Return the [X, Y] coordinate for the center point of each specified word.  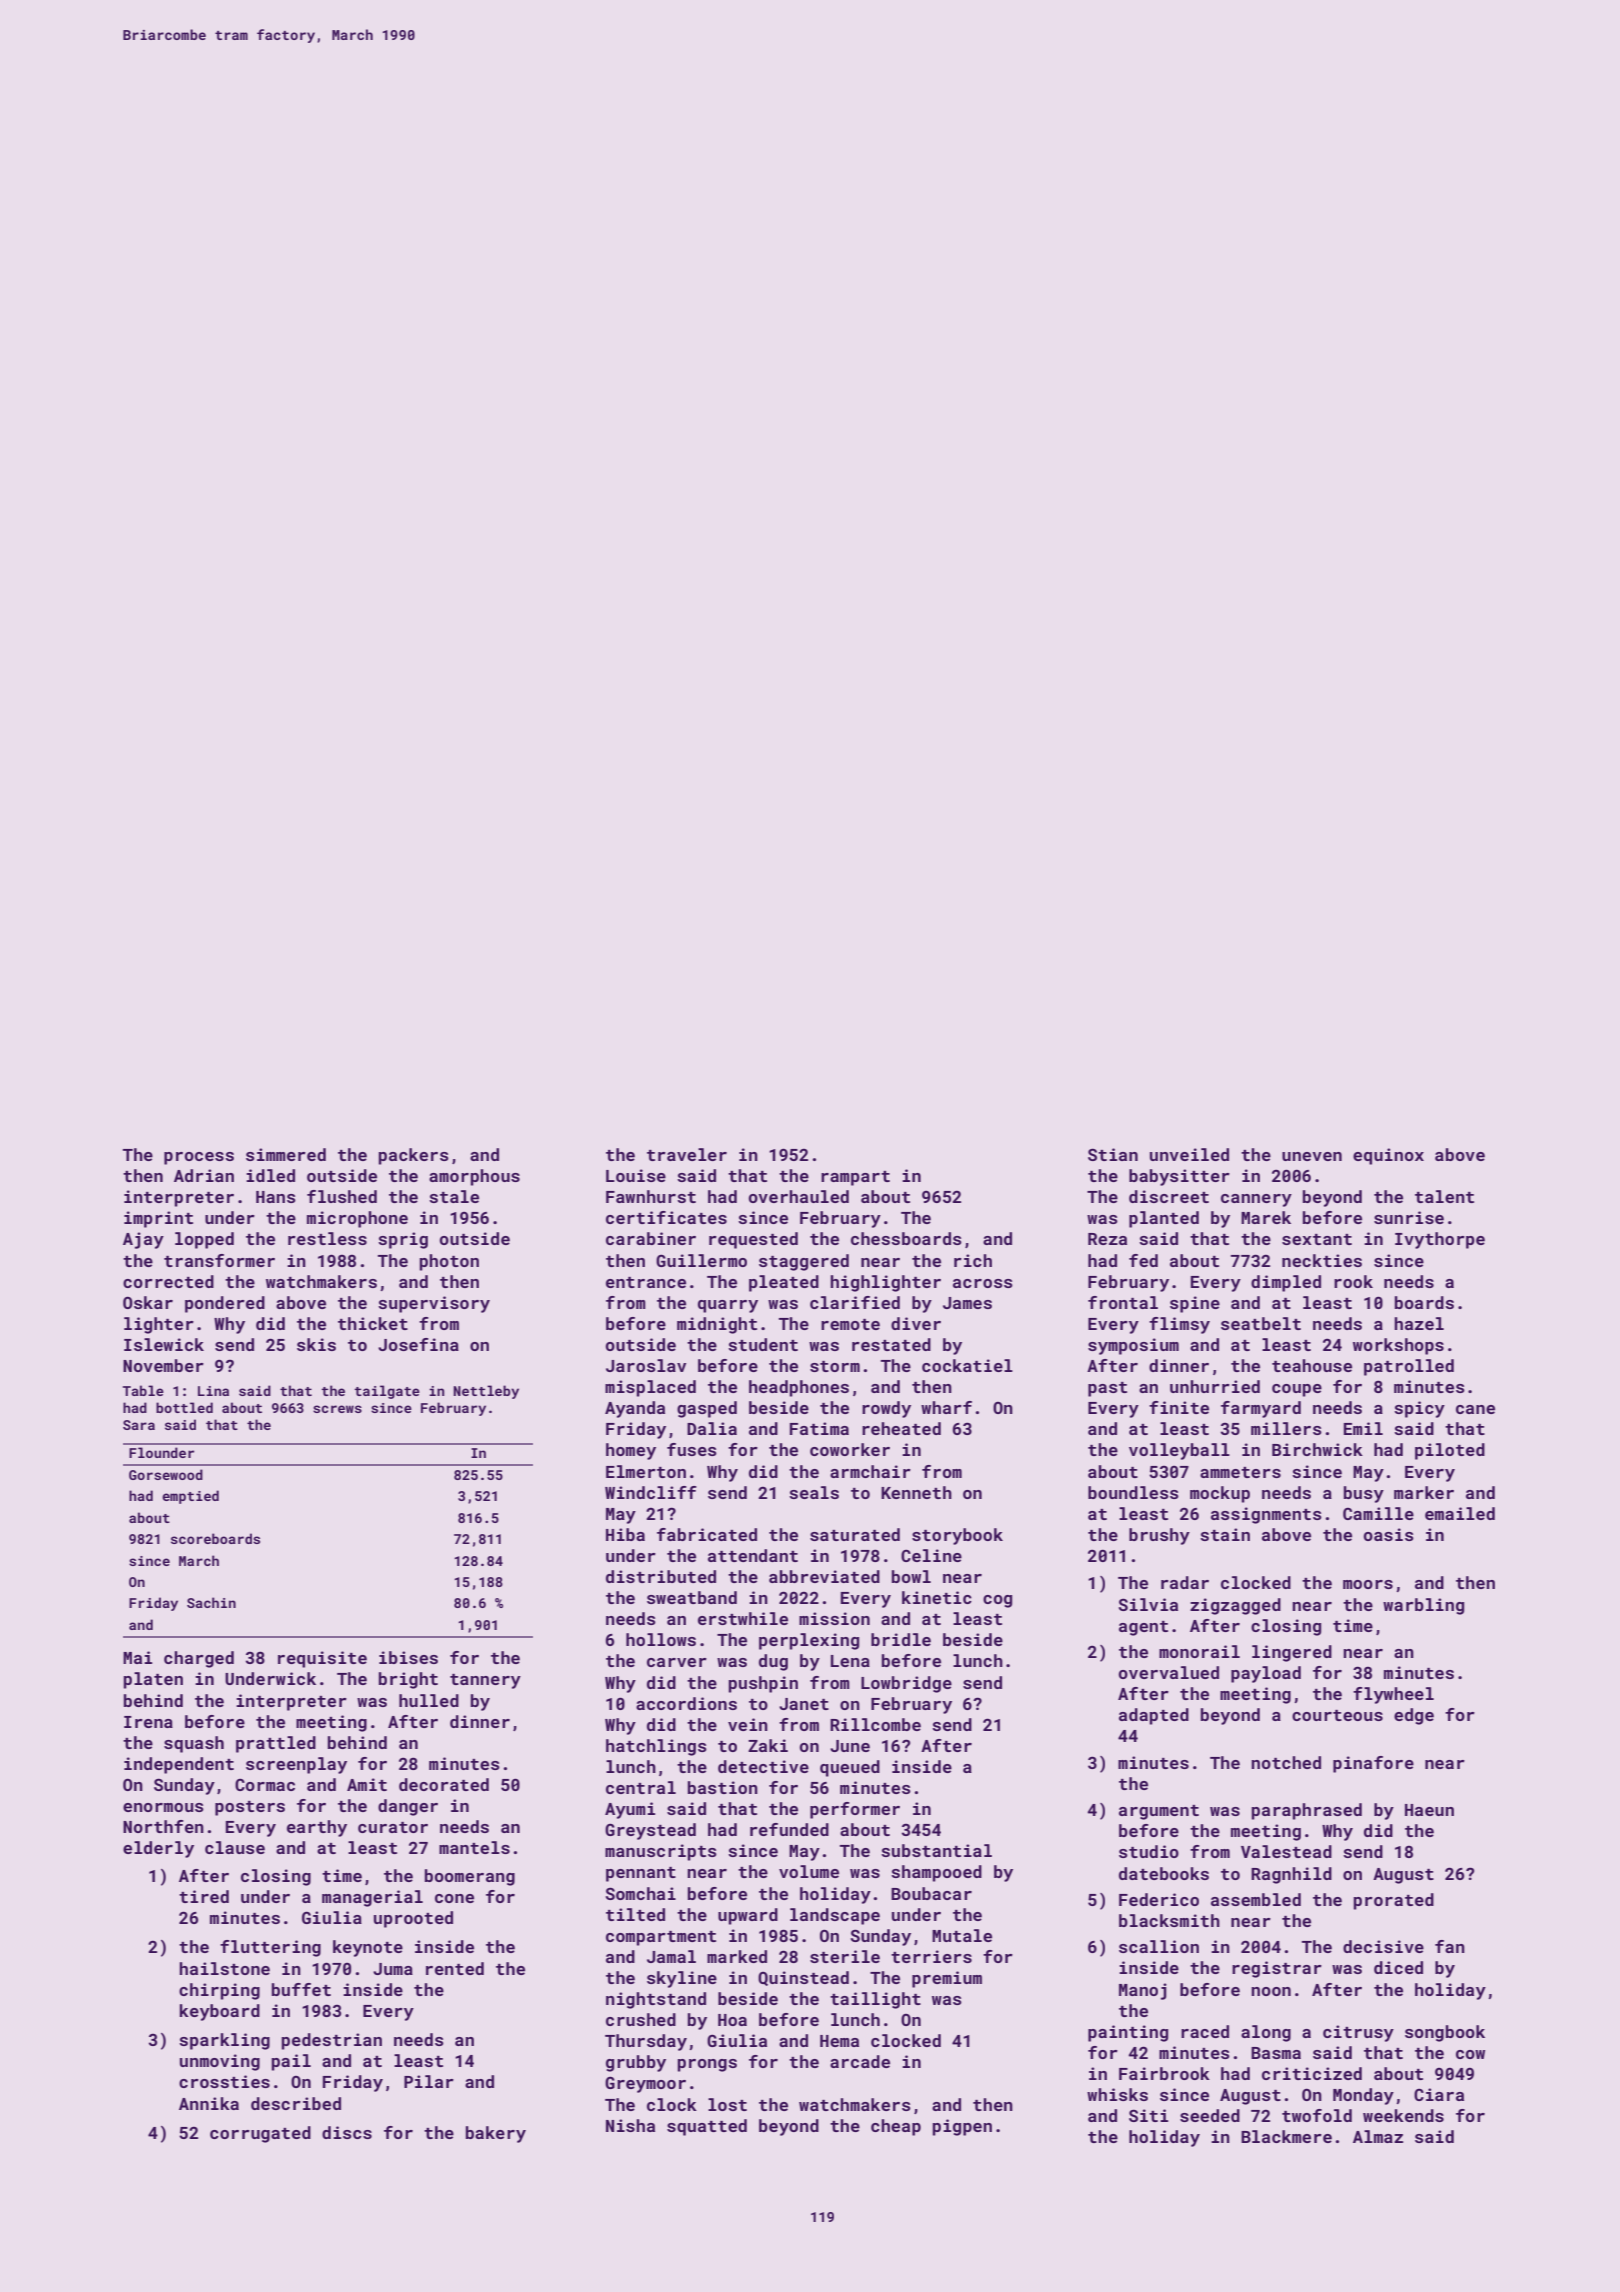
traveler [687, 1154]
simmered [286, 1154]
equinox [1388, 1156]
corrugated [260, 2134]
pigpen [962, 2127]
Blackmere [1286, 2136]
